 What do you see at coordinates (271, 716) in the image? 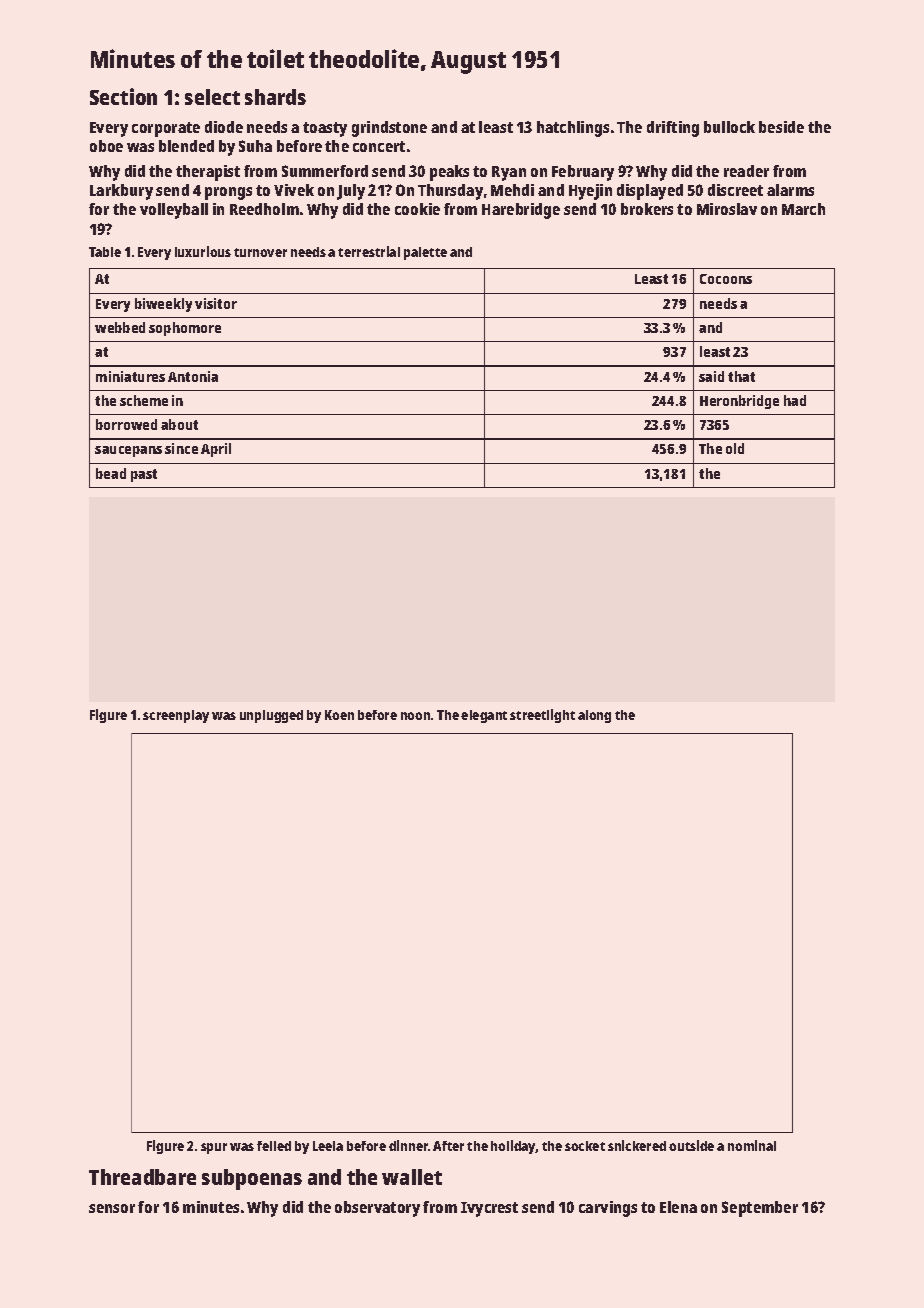
I see `unplugged` at bounding box center [271, 716].
